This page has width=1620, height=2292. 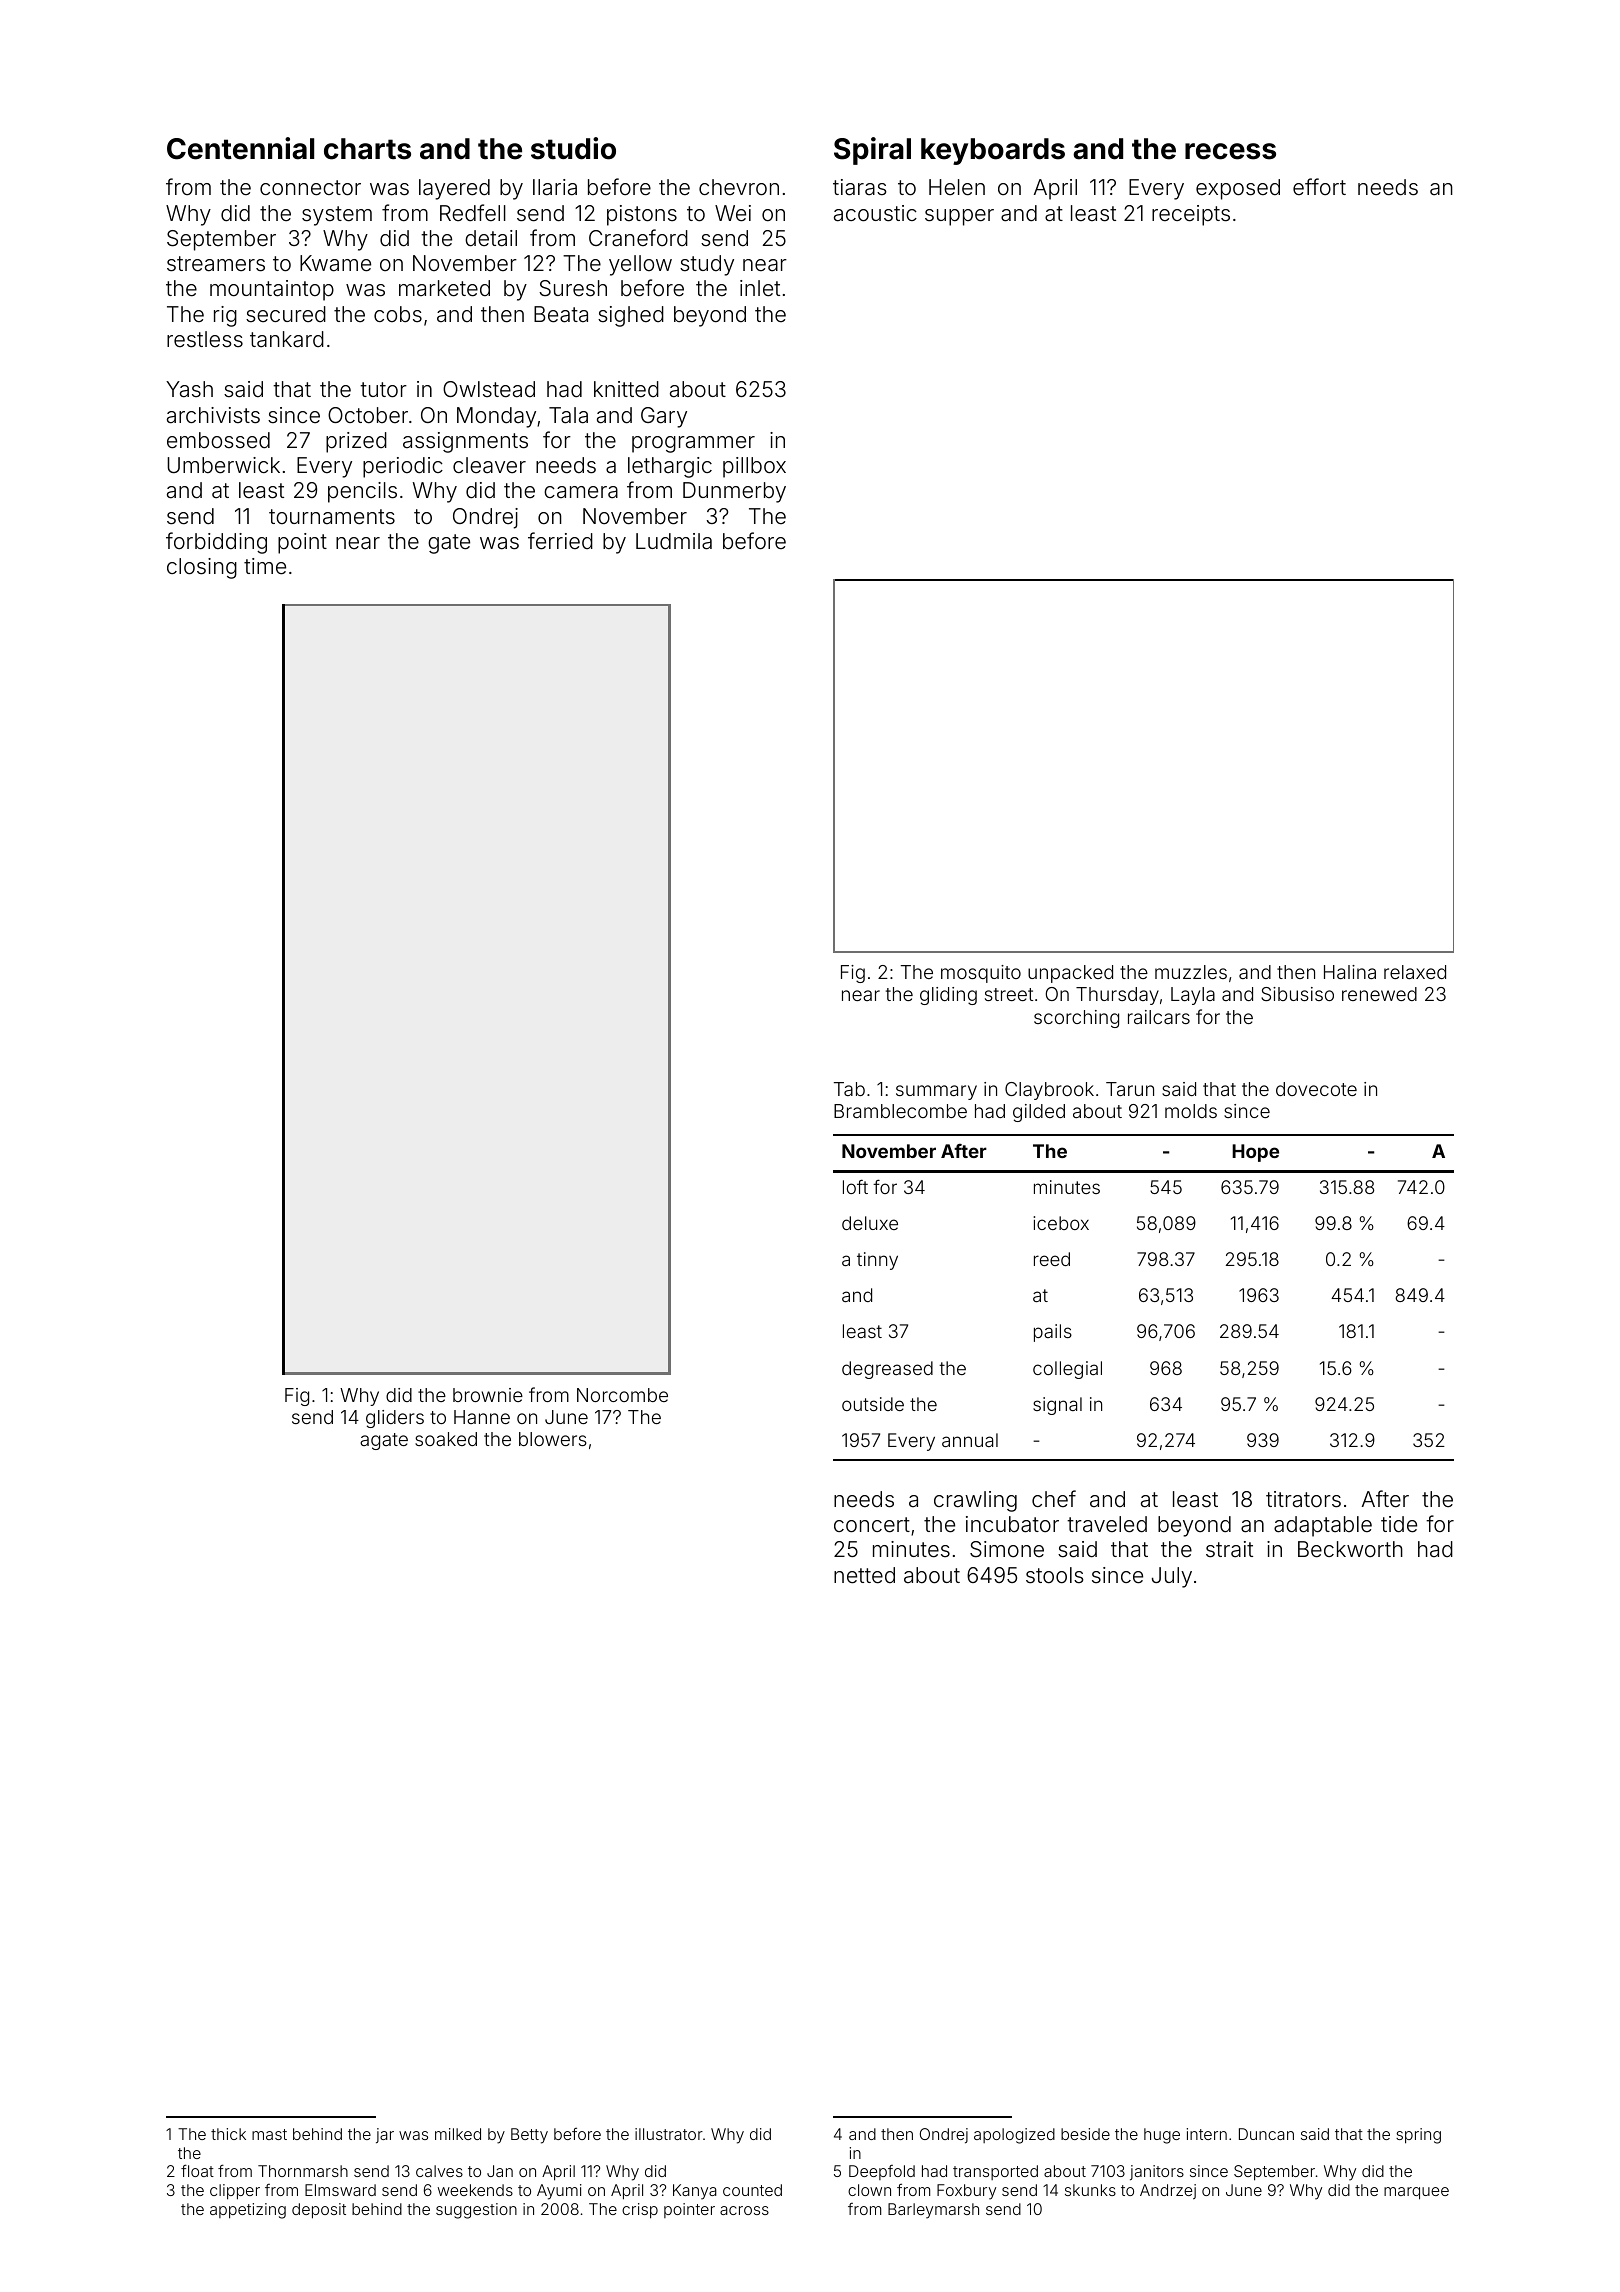 I want to click on brownie, so click(x=488, y=1395).
